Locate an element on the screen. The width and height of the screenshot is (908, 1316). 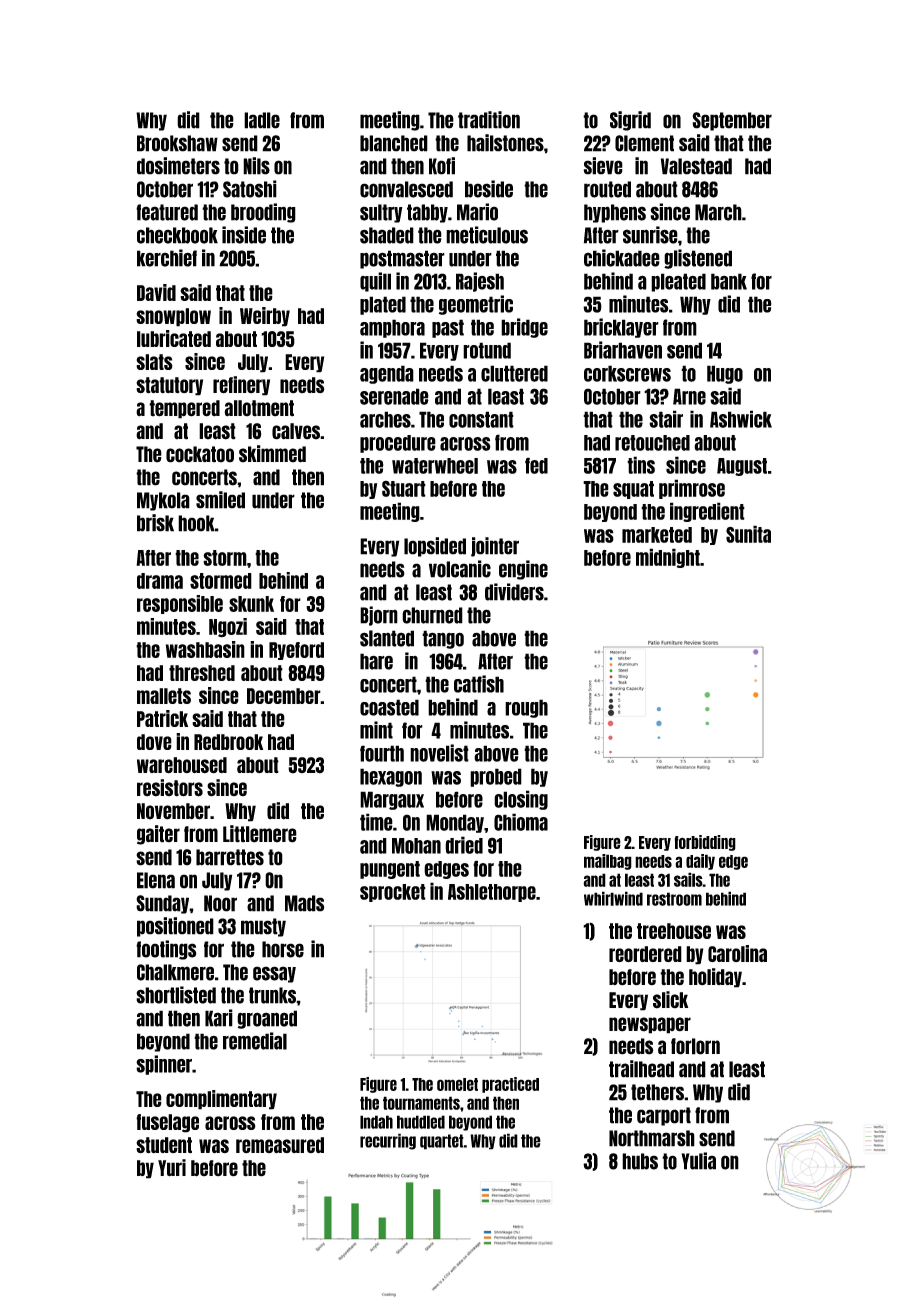
tradition is located at coordinates (489, 120).
